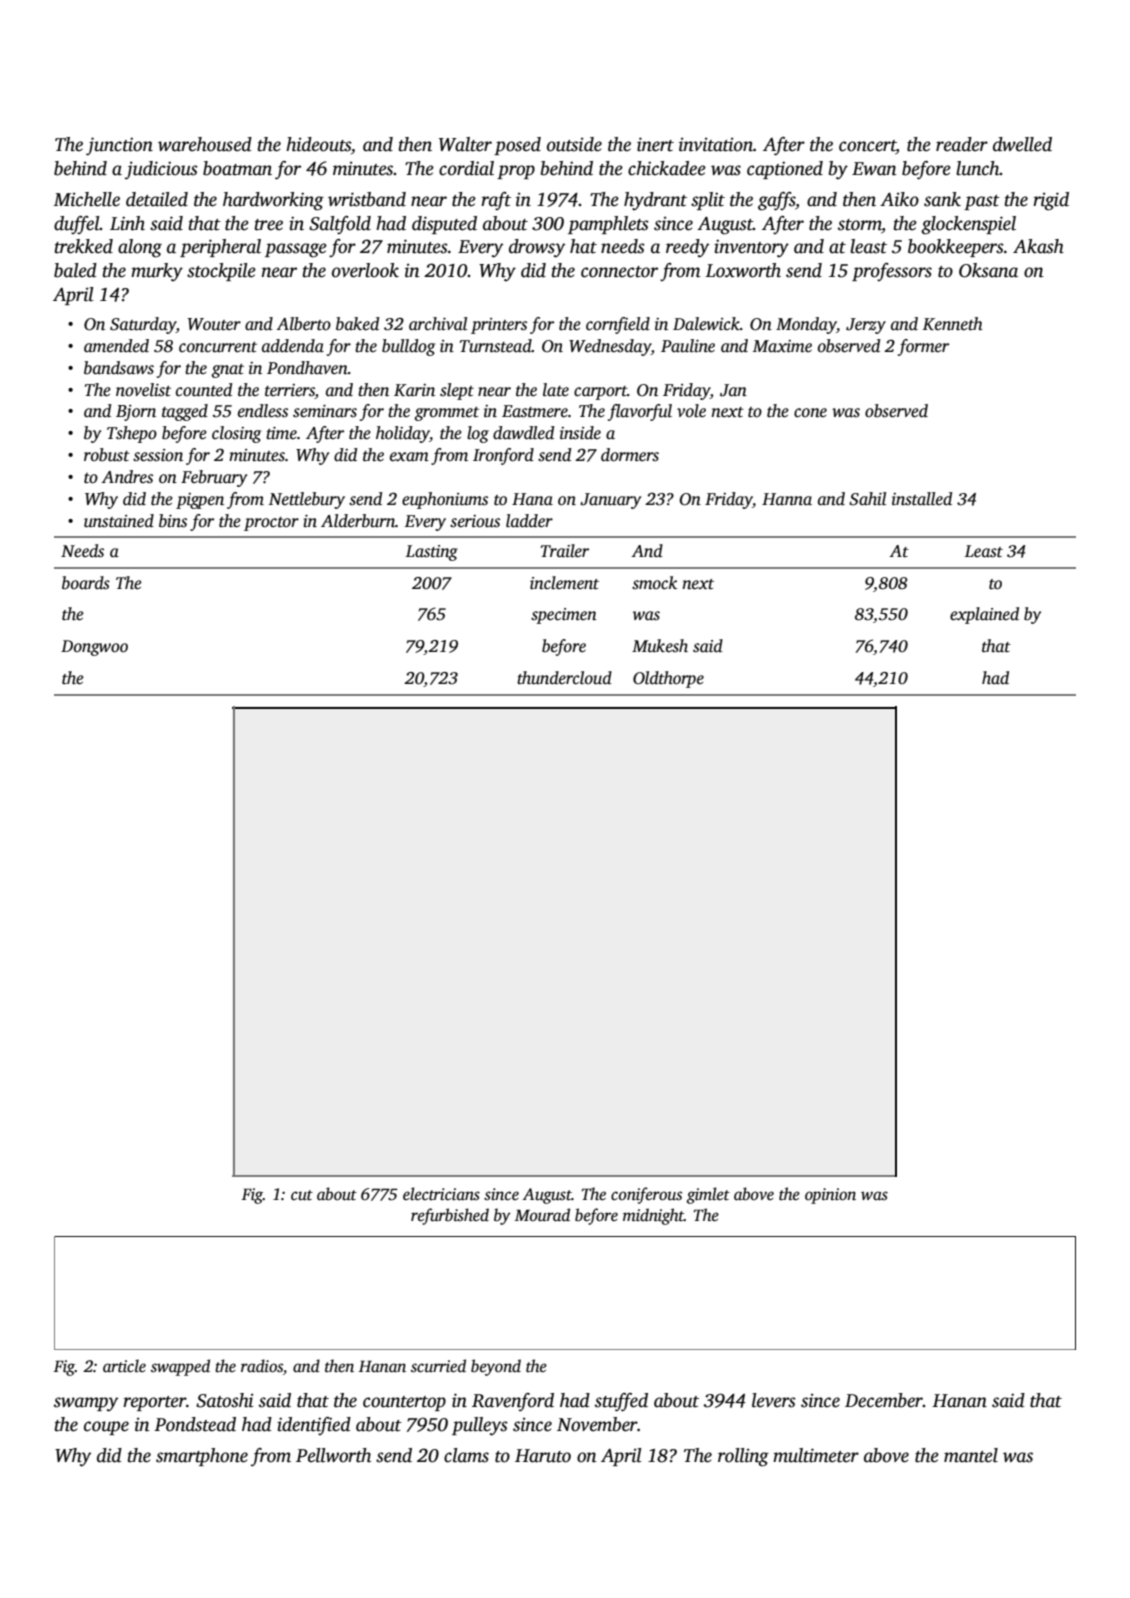 The width and height of the page is (1130, 1598). Describe the element at coordinates (691, 410) in the page. I see `vole` at that location.
